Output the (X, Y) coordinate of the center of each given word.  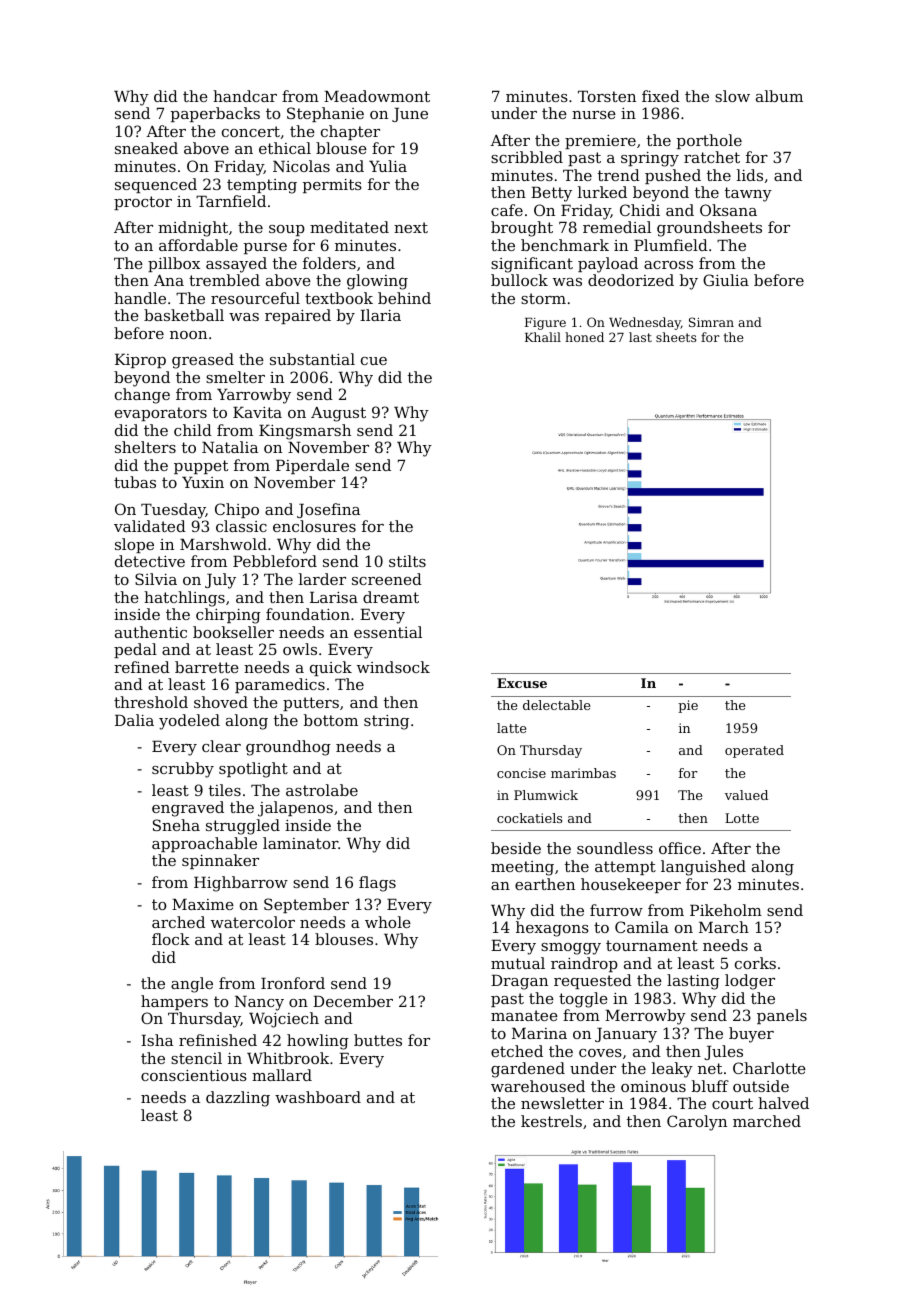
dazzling (238, 1099)
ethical (285, 148)
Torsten (607, 96)
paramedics (280, 685)
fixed (661, 96)
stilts (407, 561)
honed (584, 337)
